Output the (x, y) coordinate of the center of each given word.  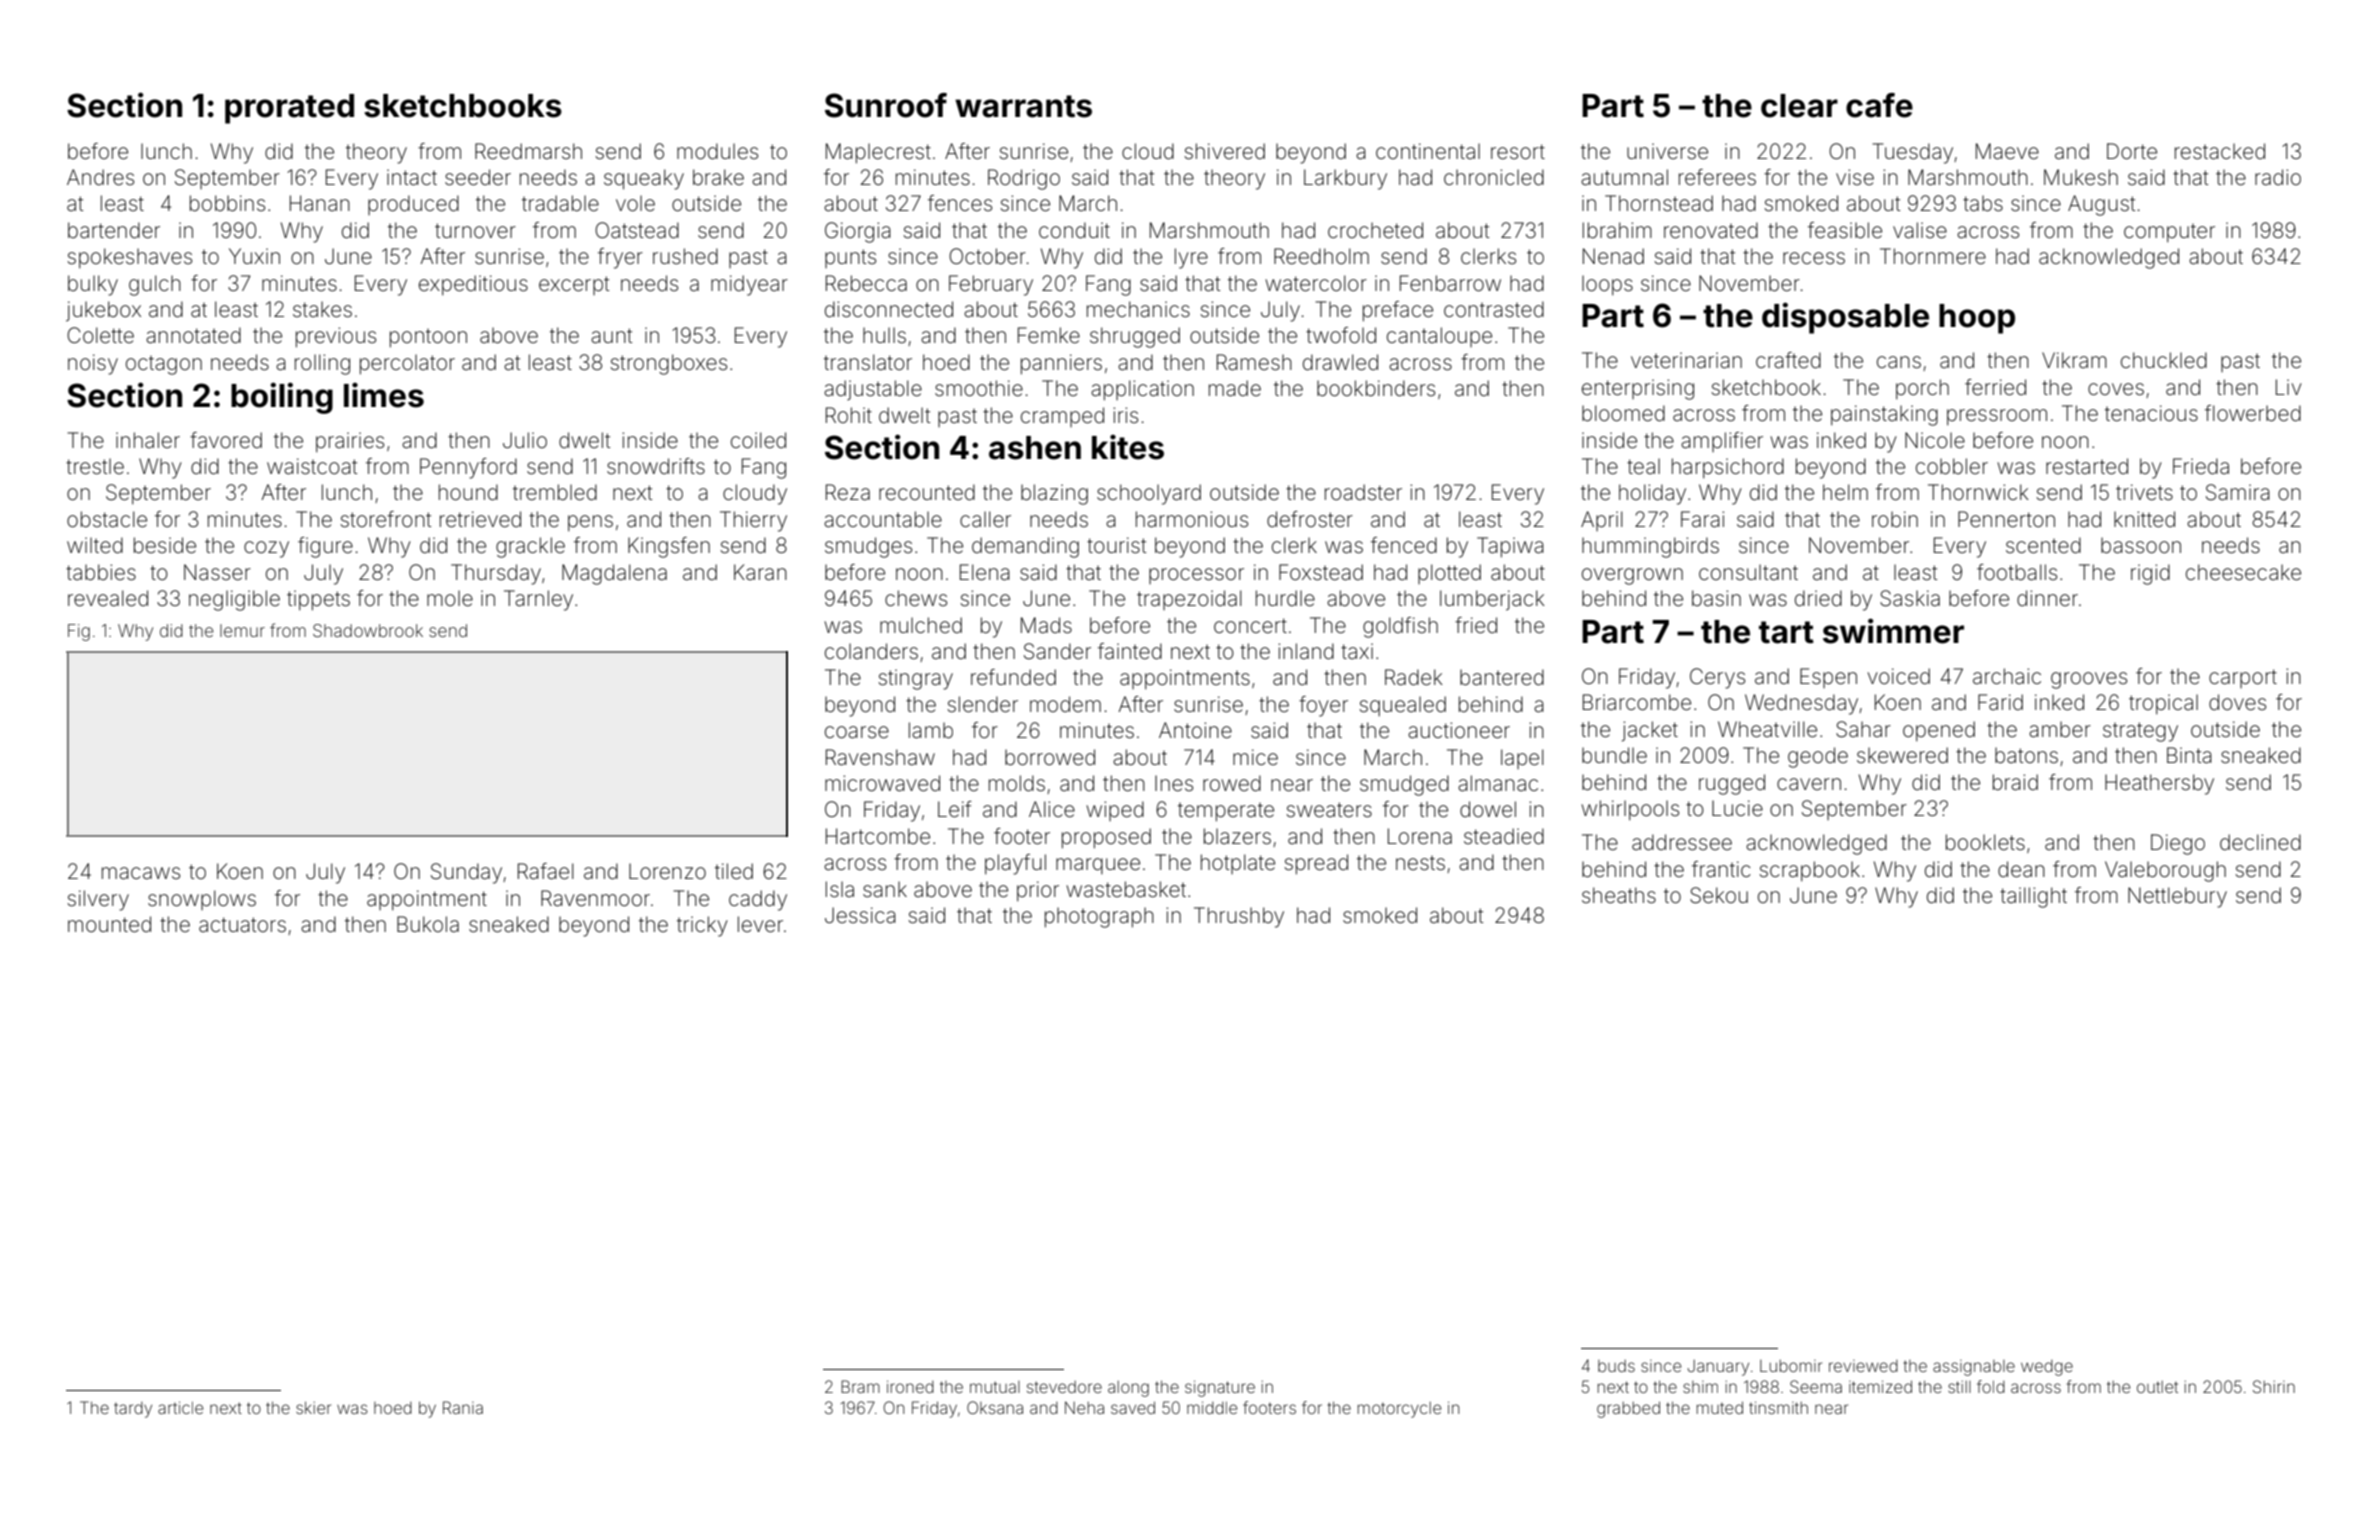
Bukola (428, 924)
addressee (1682, 842)
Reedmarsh (528, 151)
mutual (995, 1387)
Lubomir (1791, 1366)
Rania (463, 1407)
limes (384, 395)
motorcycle (1399, 1410)
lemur (242, 630)
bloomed (1623, 413)
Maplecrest (878, 153)
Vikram (2074, 360)
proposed (1106, 838)
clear (1799, 106)
